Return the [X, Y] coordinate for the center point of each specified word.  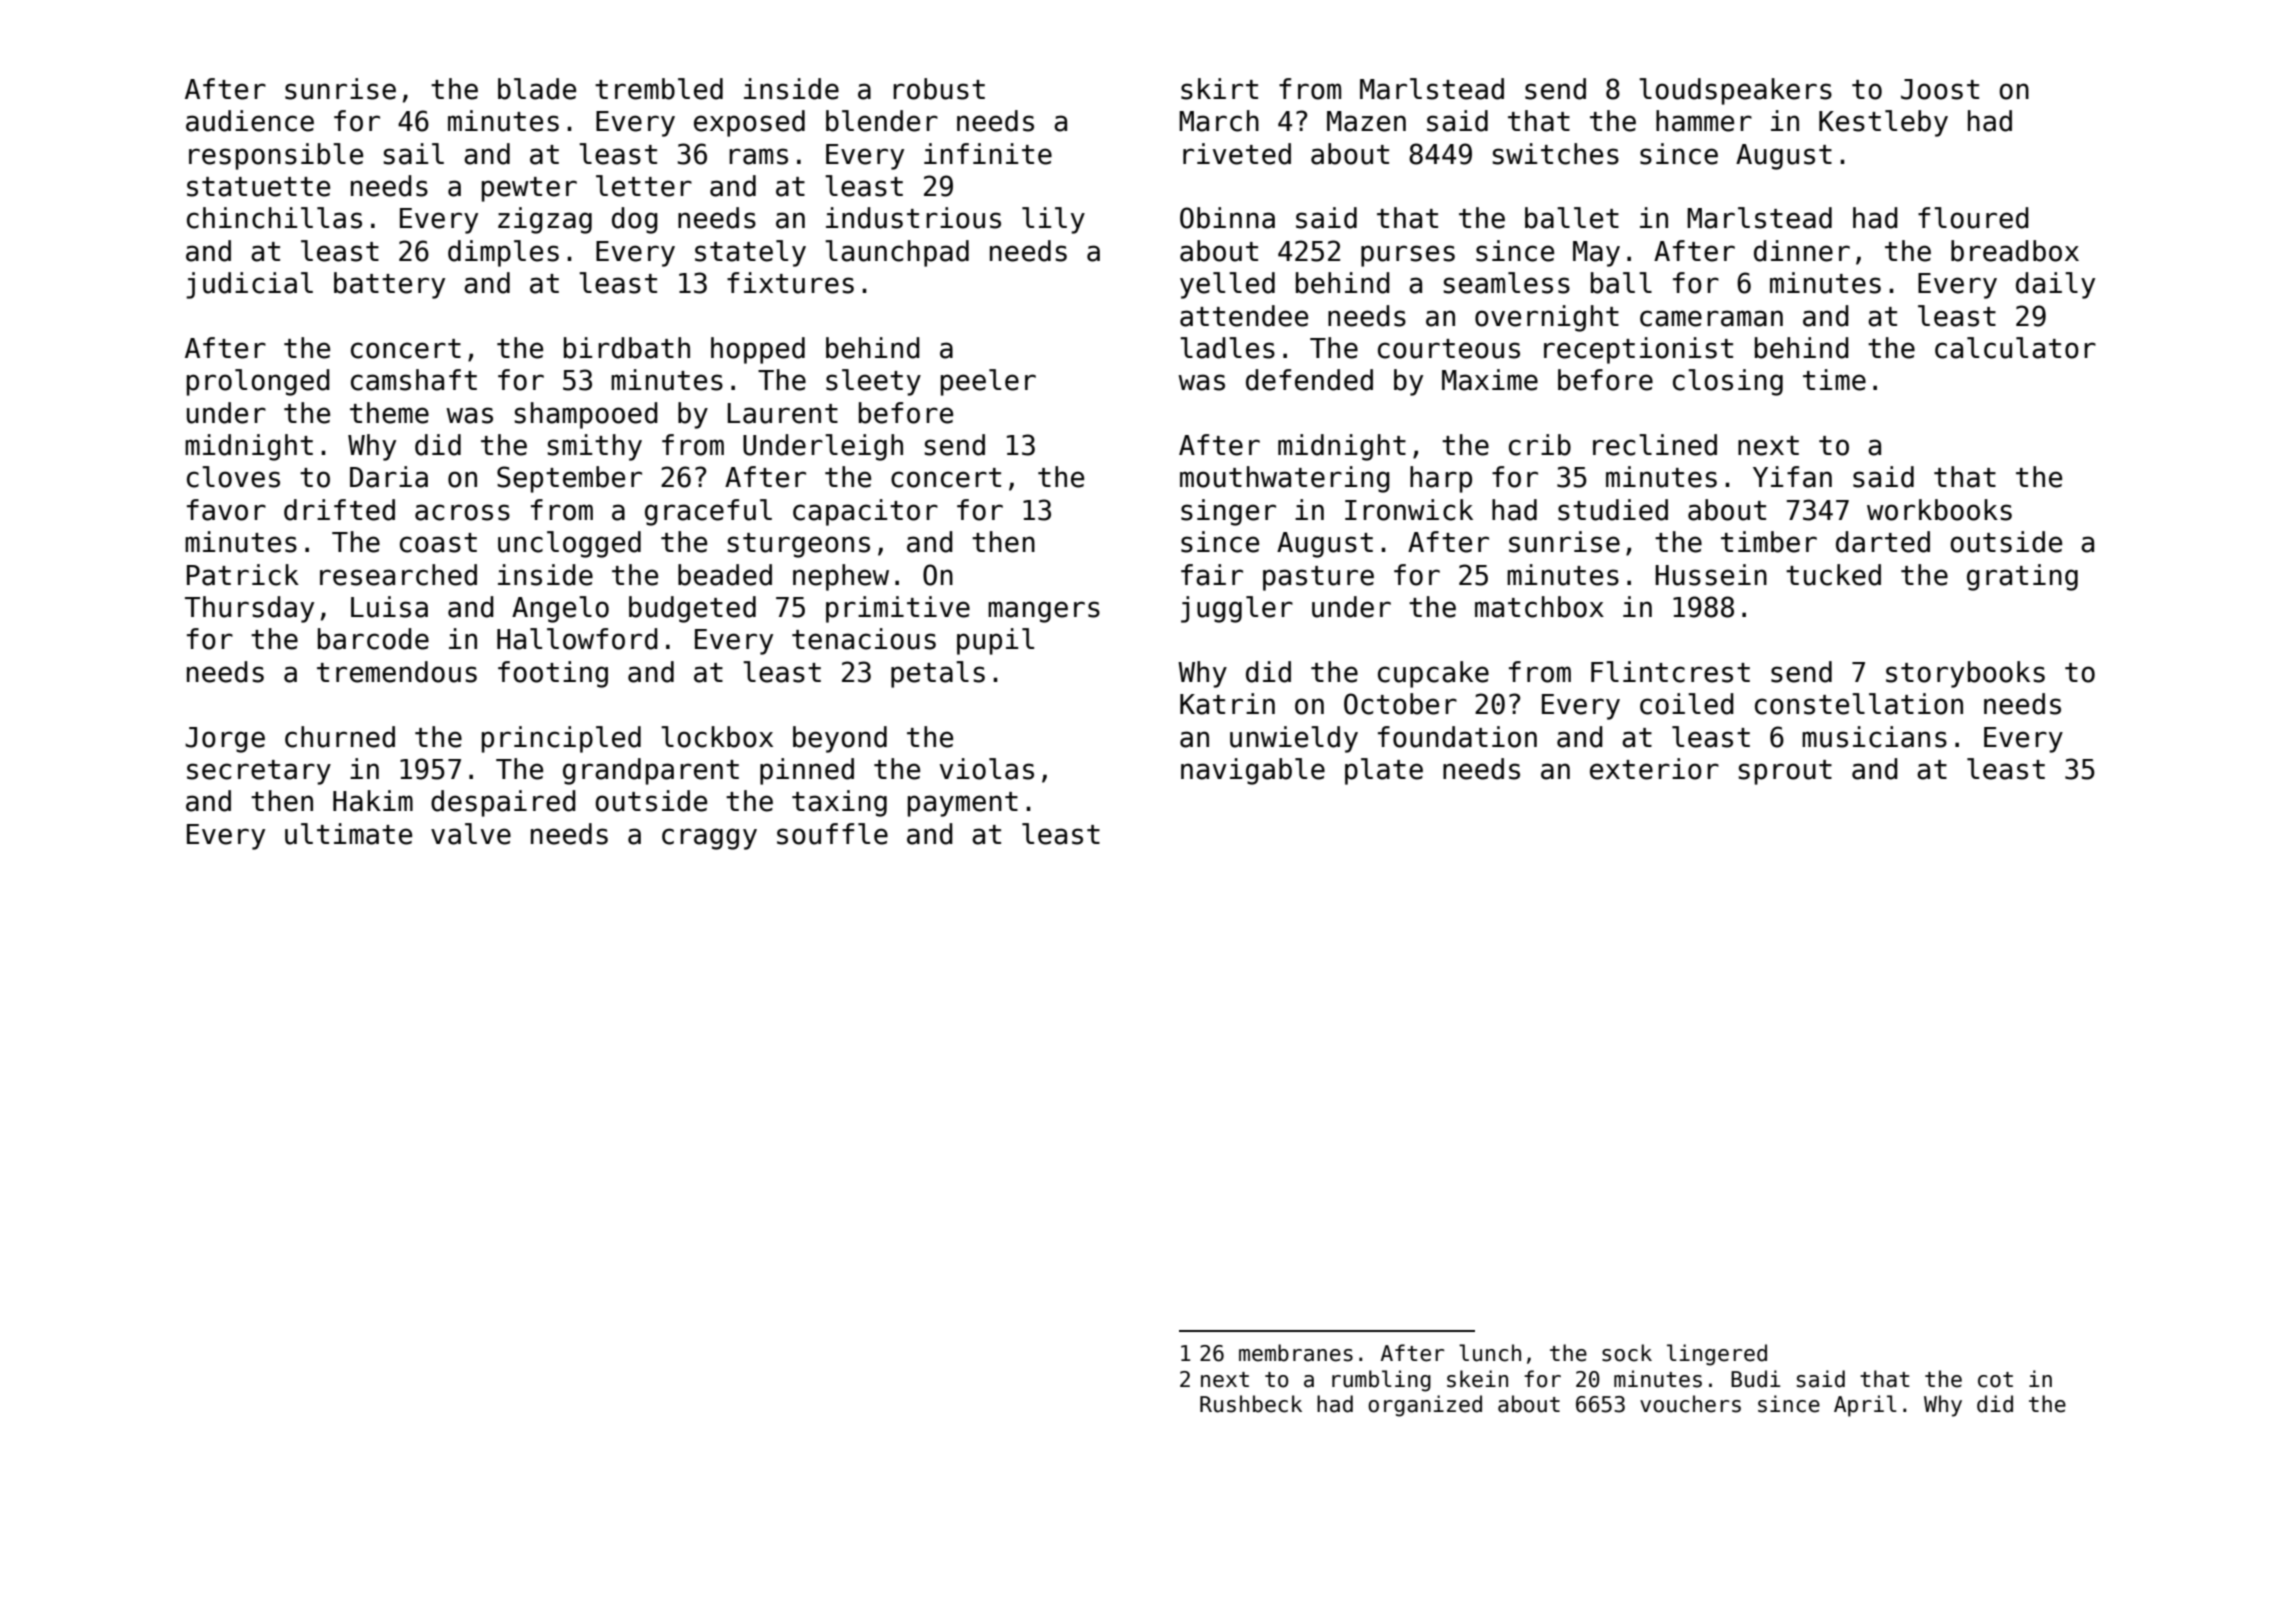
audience [250, 121]
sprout [1785, 772]
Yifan [1792, 477]
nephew [841, 577]
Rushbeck [1251, 1404]
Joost [1940, 89]
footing [553, 674]
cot [1995, 1380]
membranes [1296, 1353]
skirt [1219, 89]
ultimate [348, 834]
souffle [832, 834]
